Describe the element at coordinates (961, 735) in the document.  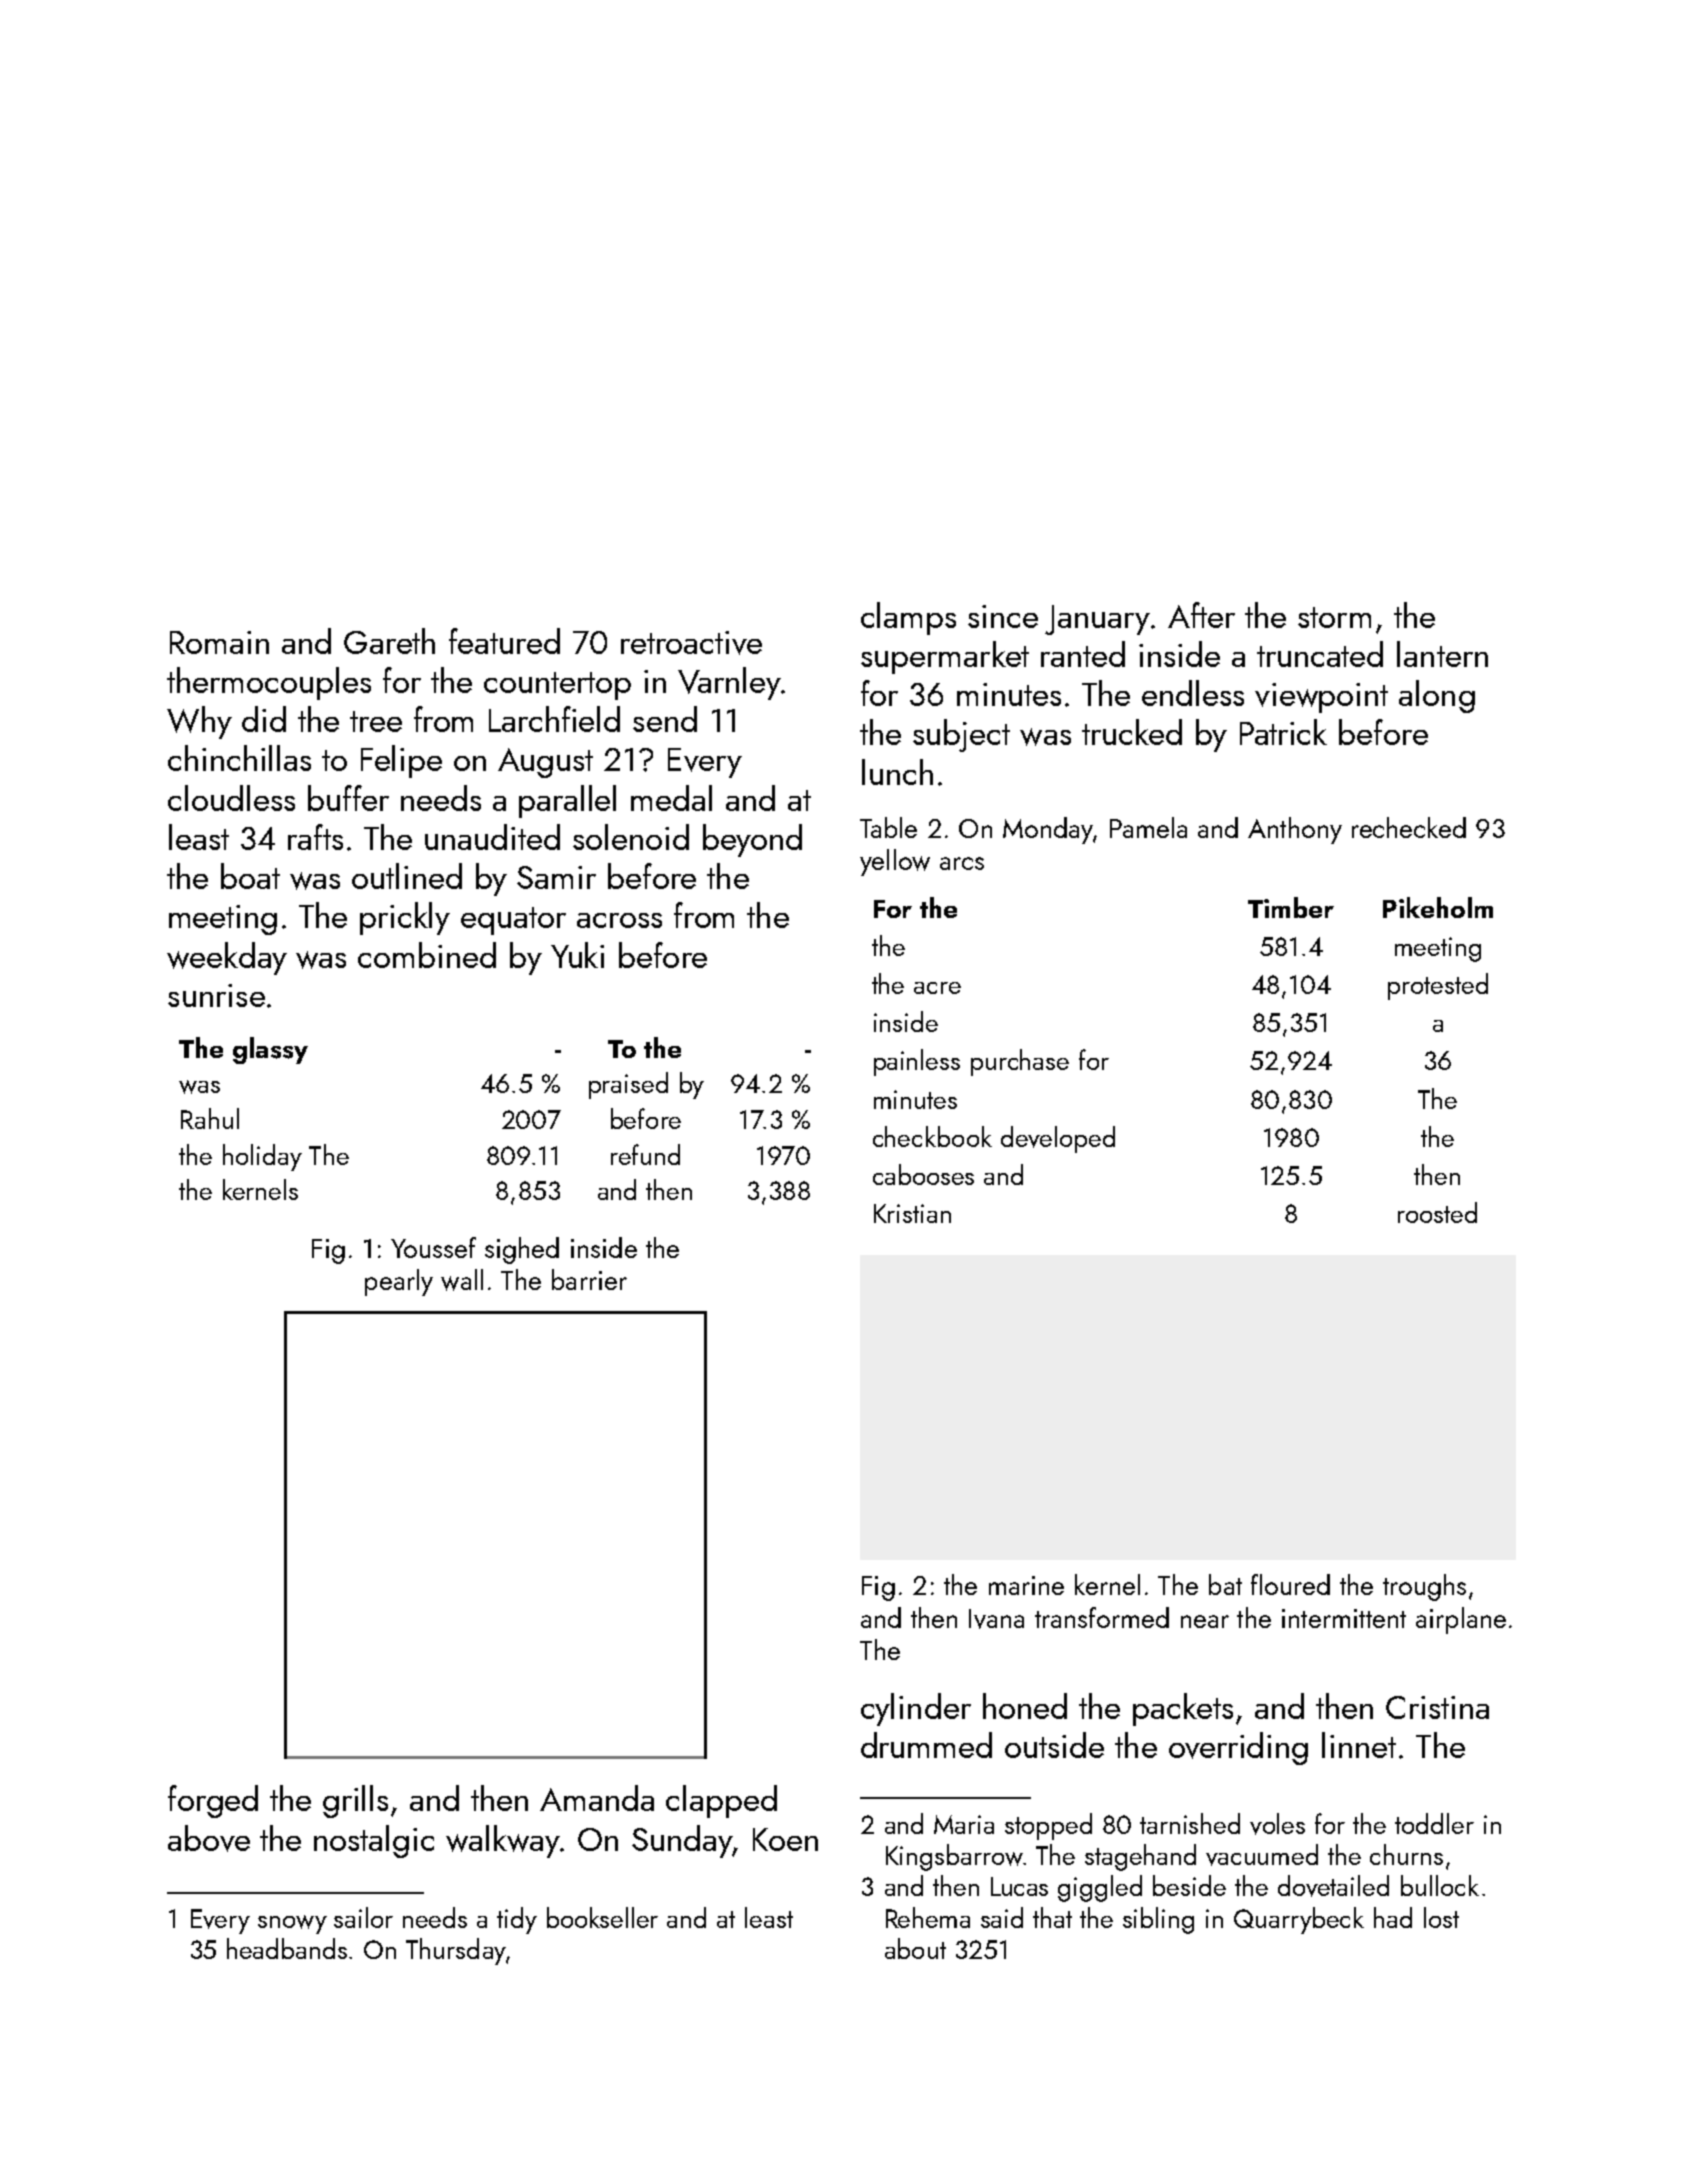
I see `subject` at that location.
